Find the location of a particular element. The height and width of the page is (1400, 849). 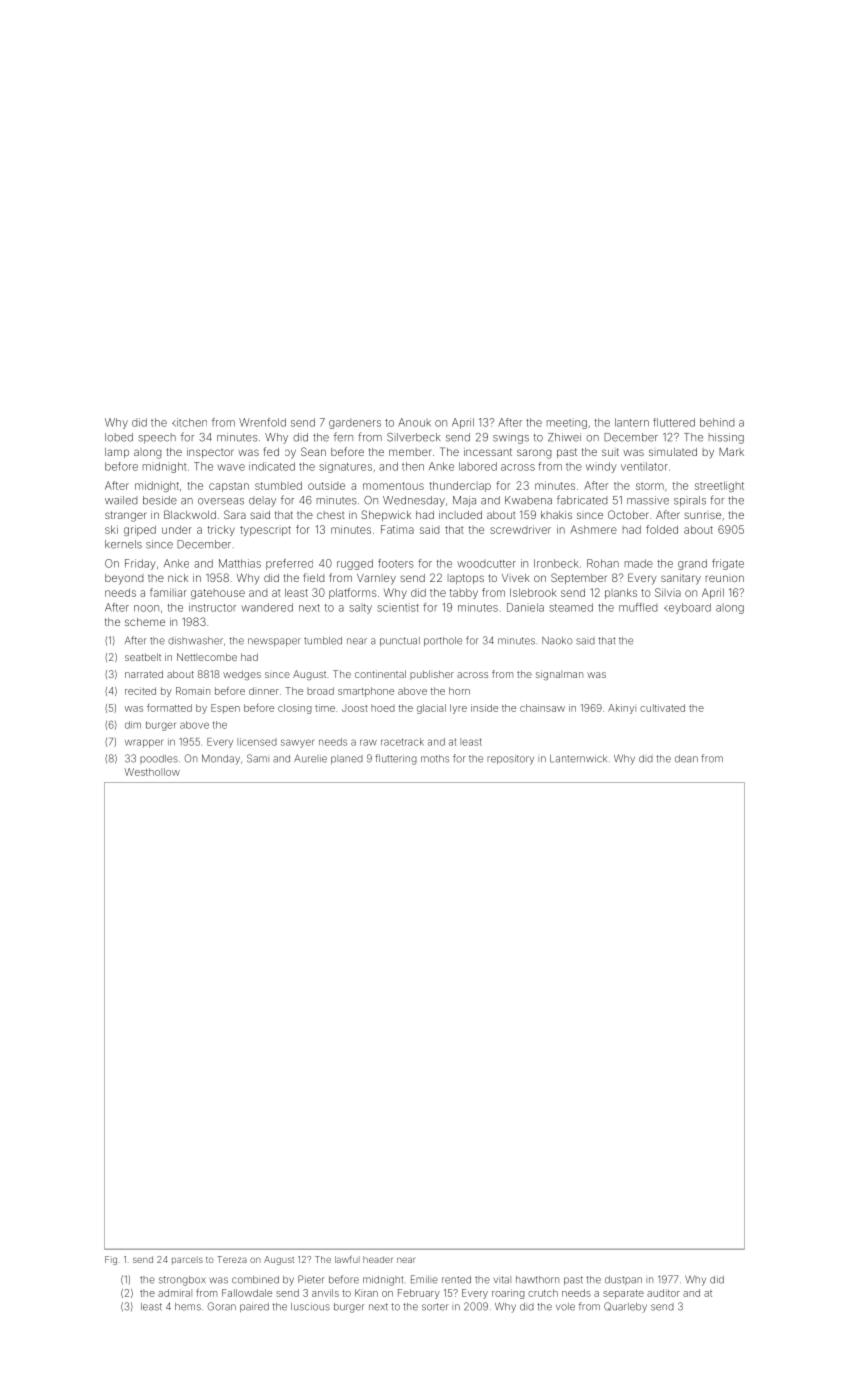

Tereza is located at coordinates (232, 1259).
